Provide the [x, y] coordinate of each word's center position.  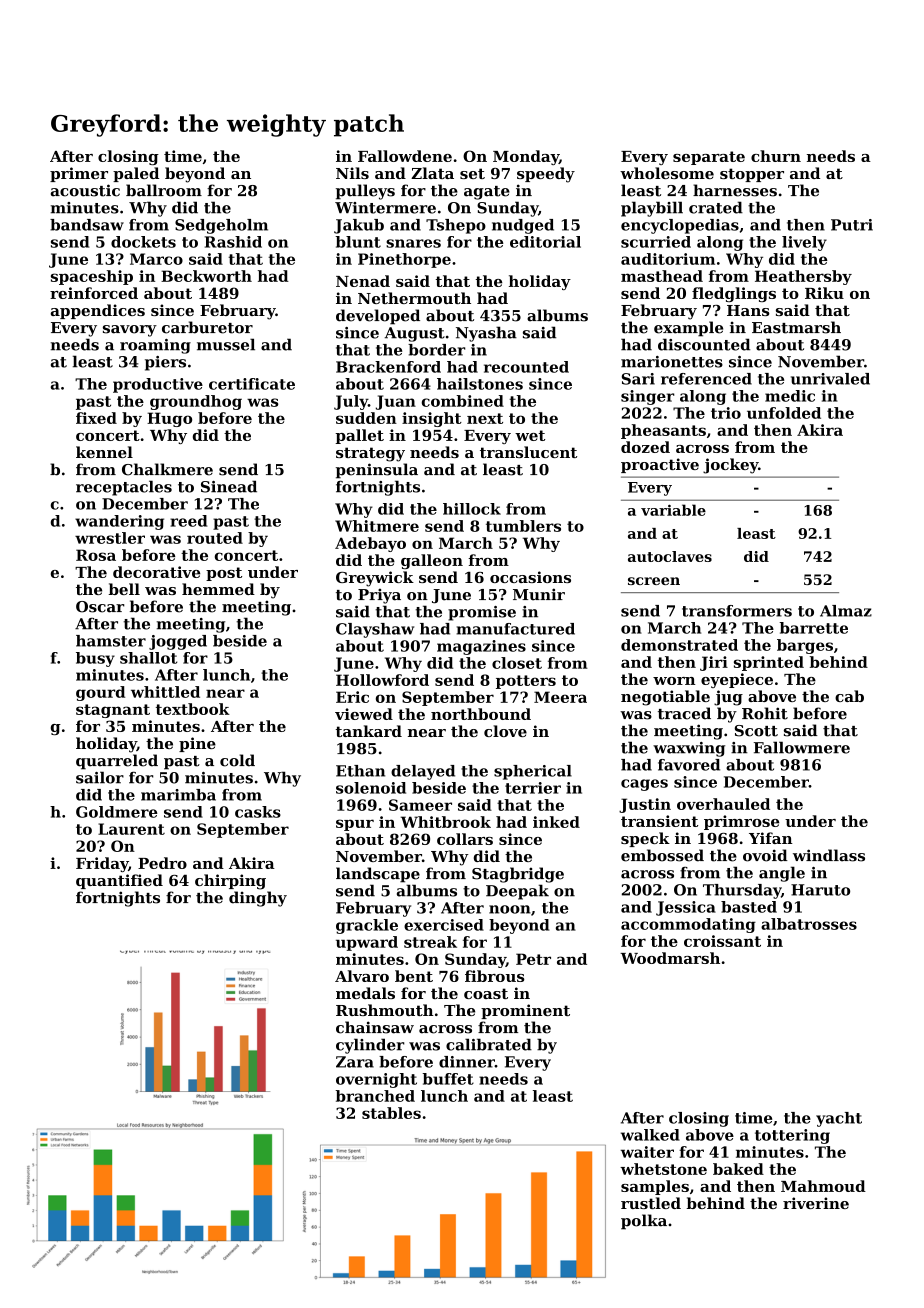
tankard [369, 731]
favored [689, 765]
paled [136, 174]
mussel [226, 344]
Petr [533, 959]
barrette [814, 628]
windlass [829, 855]
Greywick [375, 579]
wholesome [667, 173]
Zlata [432, 173]
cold [237, 760]
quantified [119, 881]
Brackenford [388, 367]
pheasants [663, 431]
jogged [178, 642]
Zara [355, 1062]
